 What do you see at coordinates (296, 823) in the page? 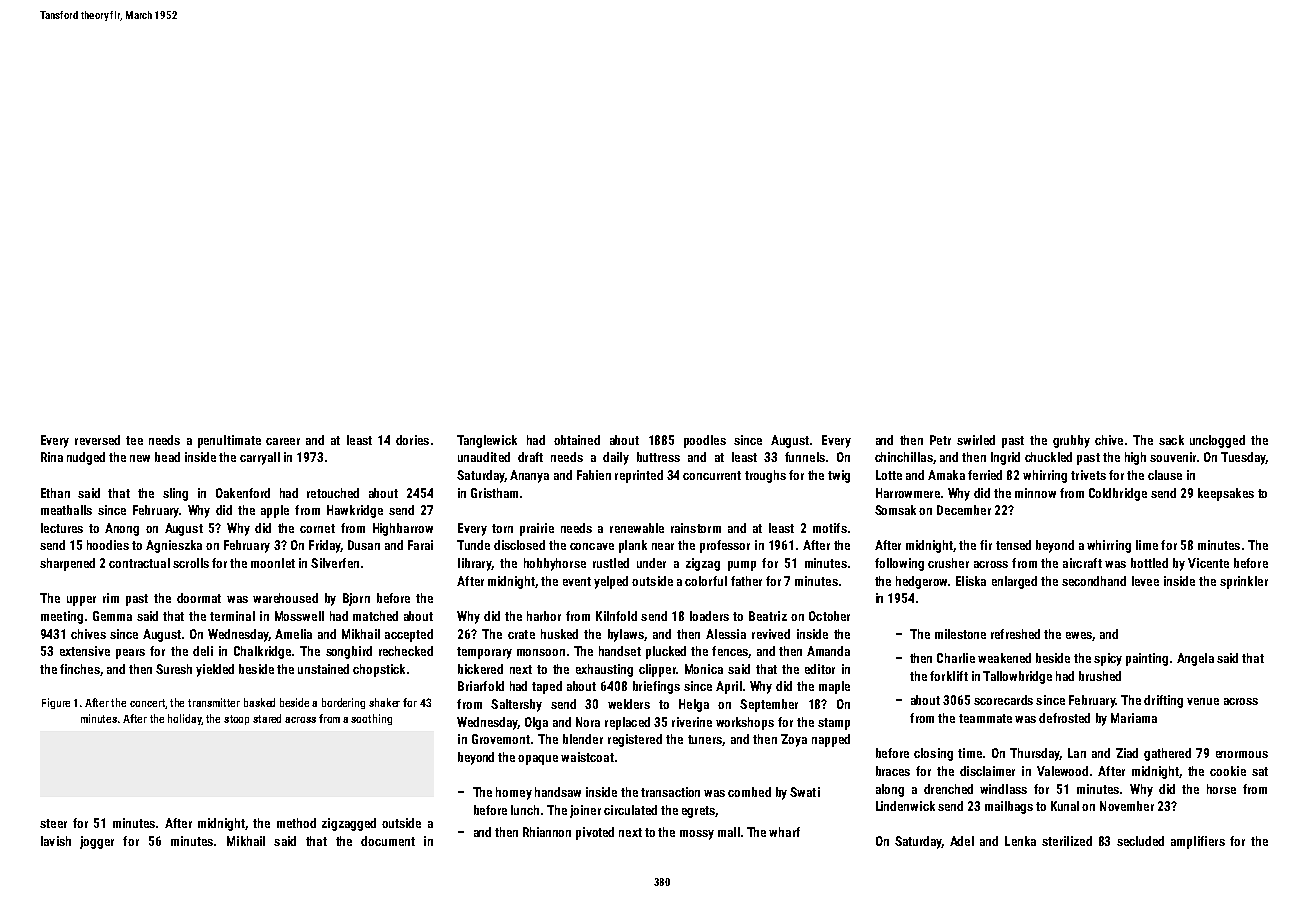
I see `method` at bounding box center [296, 823].
